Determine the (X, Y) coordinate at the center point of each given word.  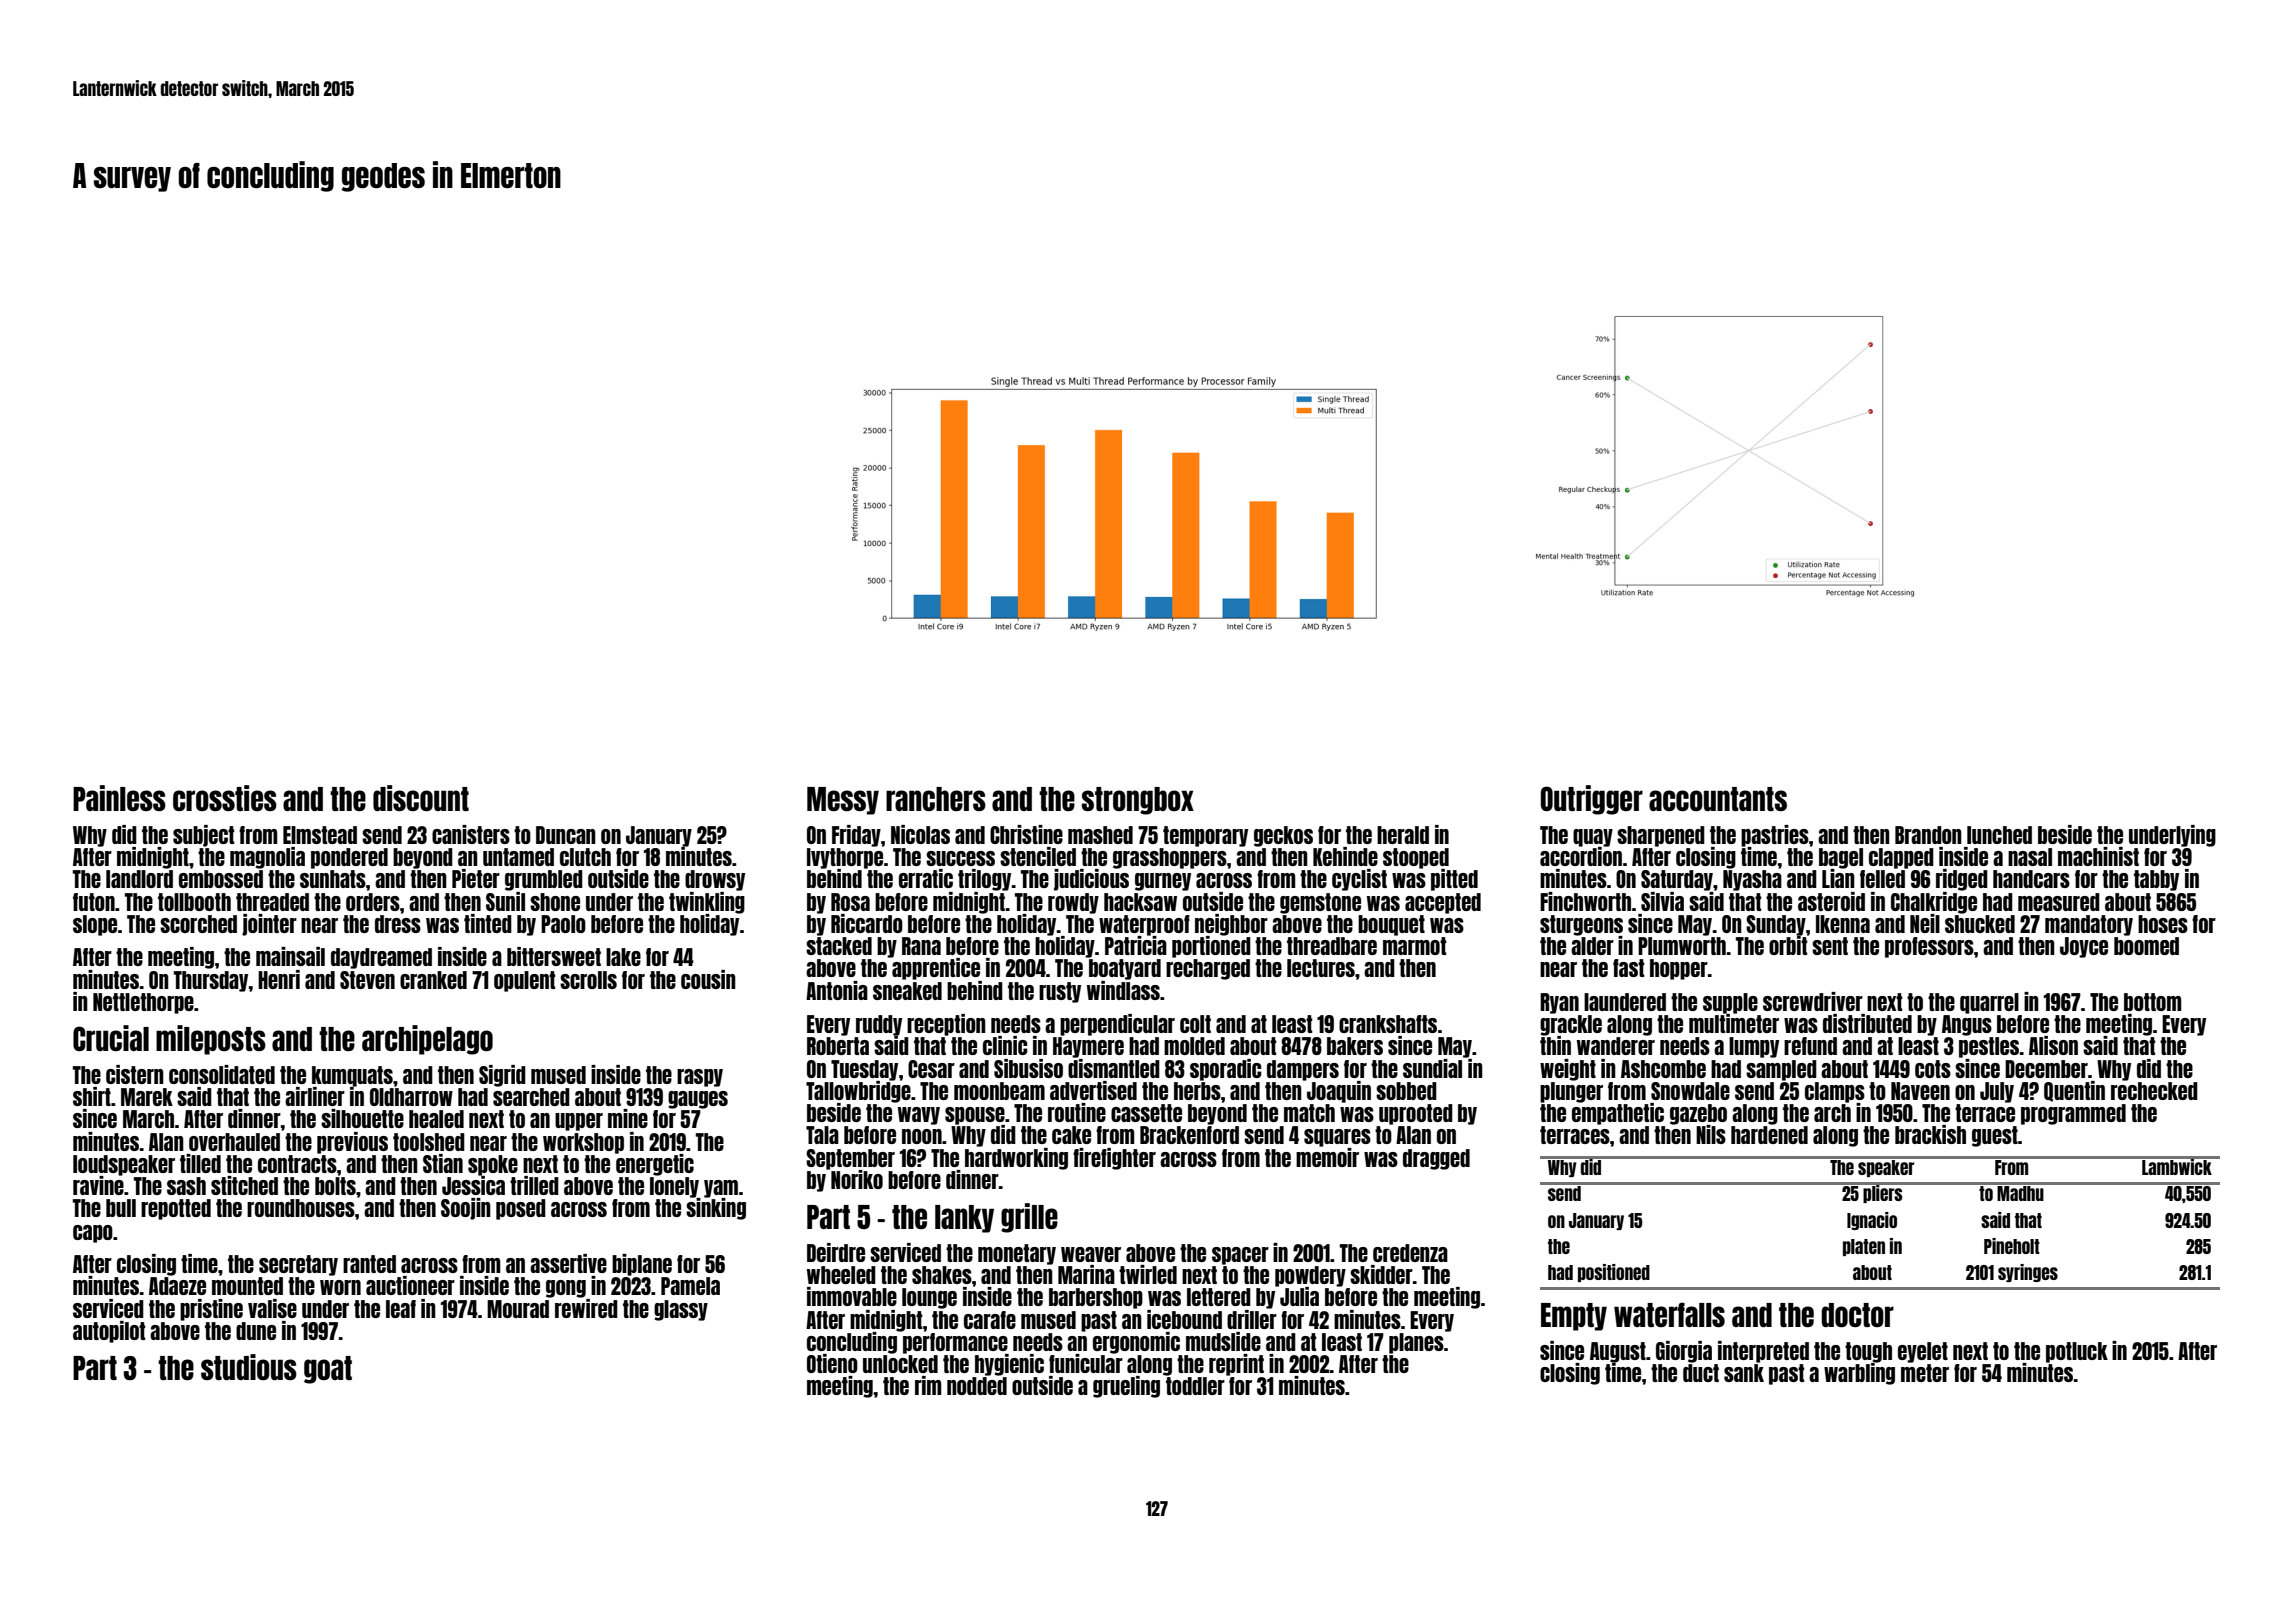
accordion (1581, 856)
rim (928, 1385)
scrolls (588, 980)
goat (328, 1370)
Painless (119, 798)
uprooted (1416, 1114)
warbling (1859, 1374)
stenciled (1038, 856)
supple (1730, 1003)
